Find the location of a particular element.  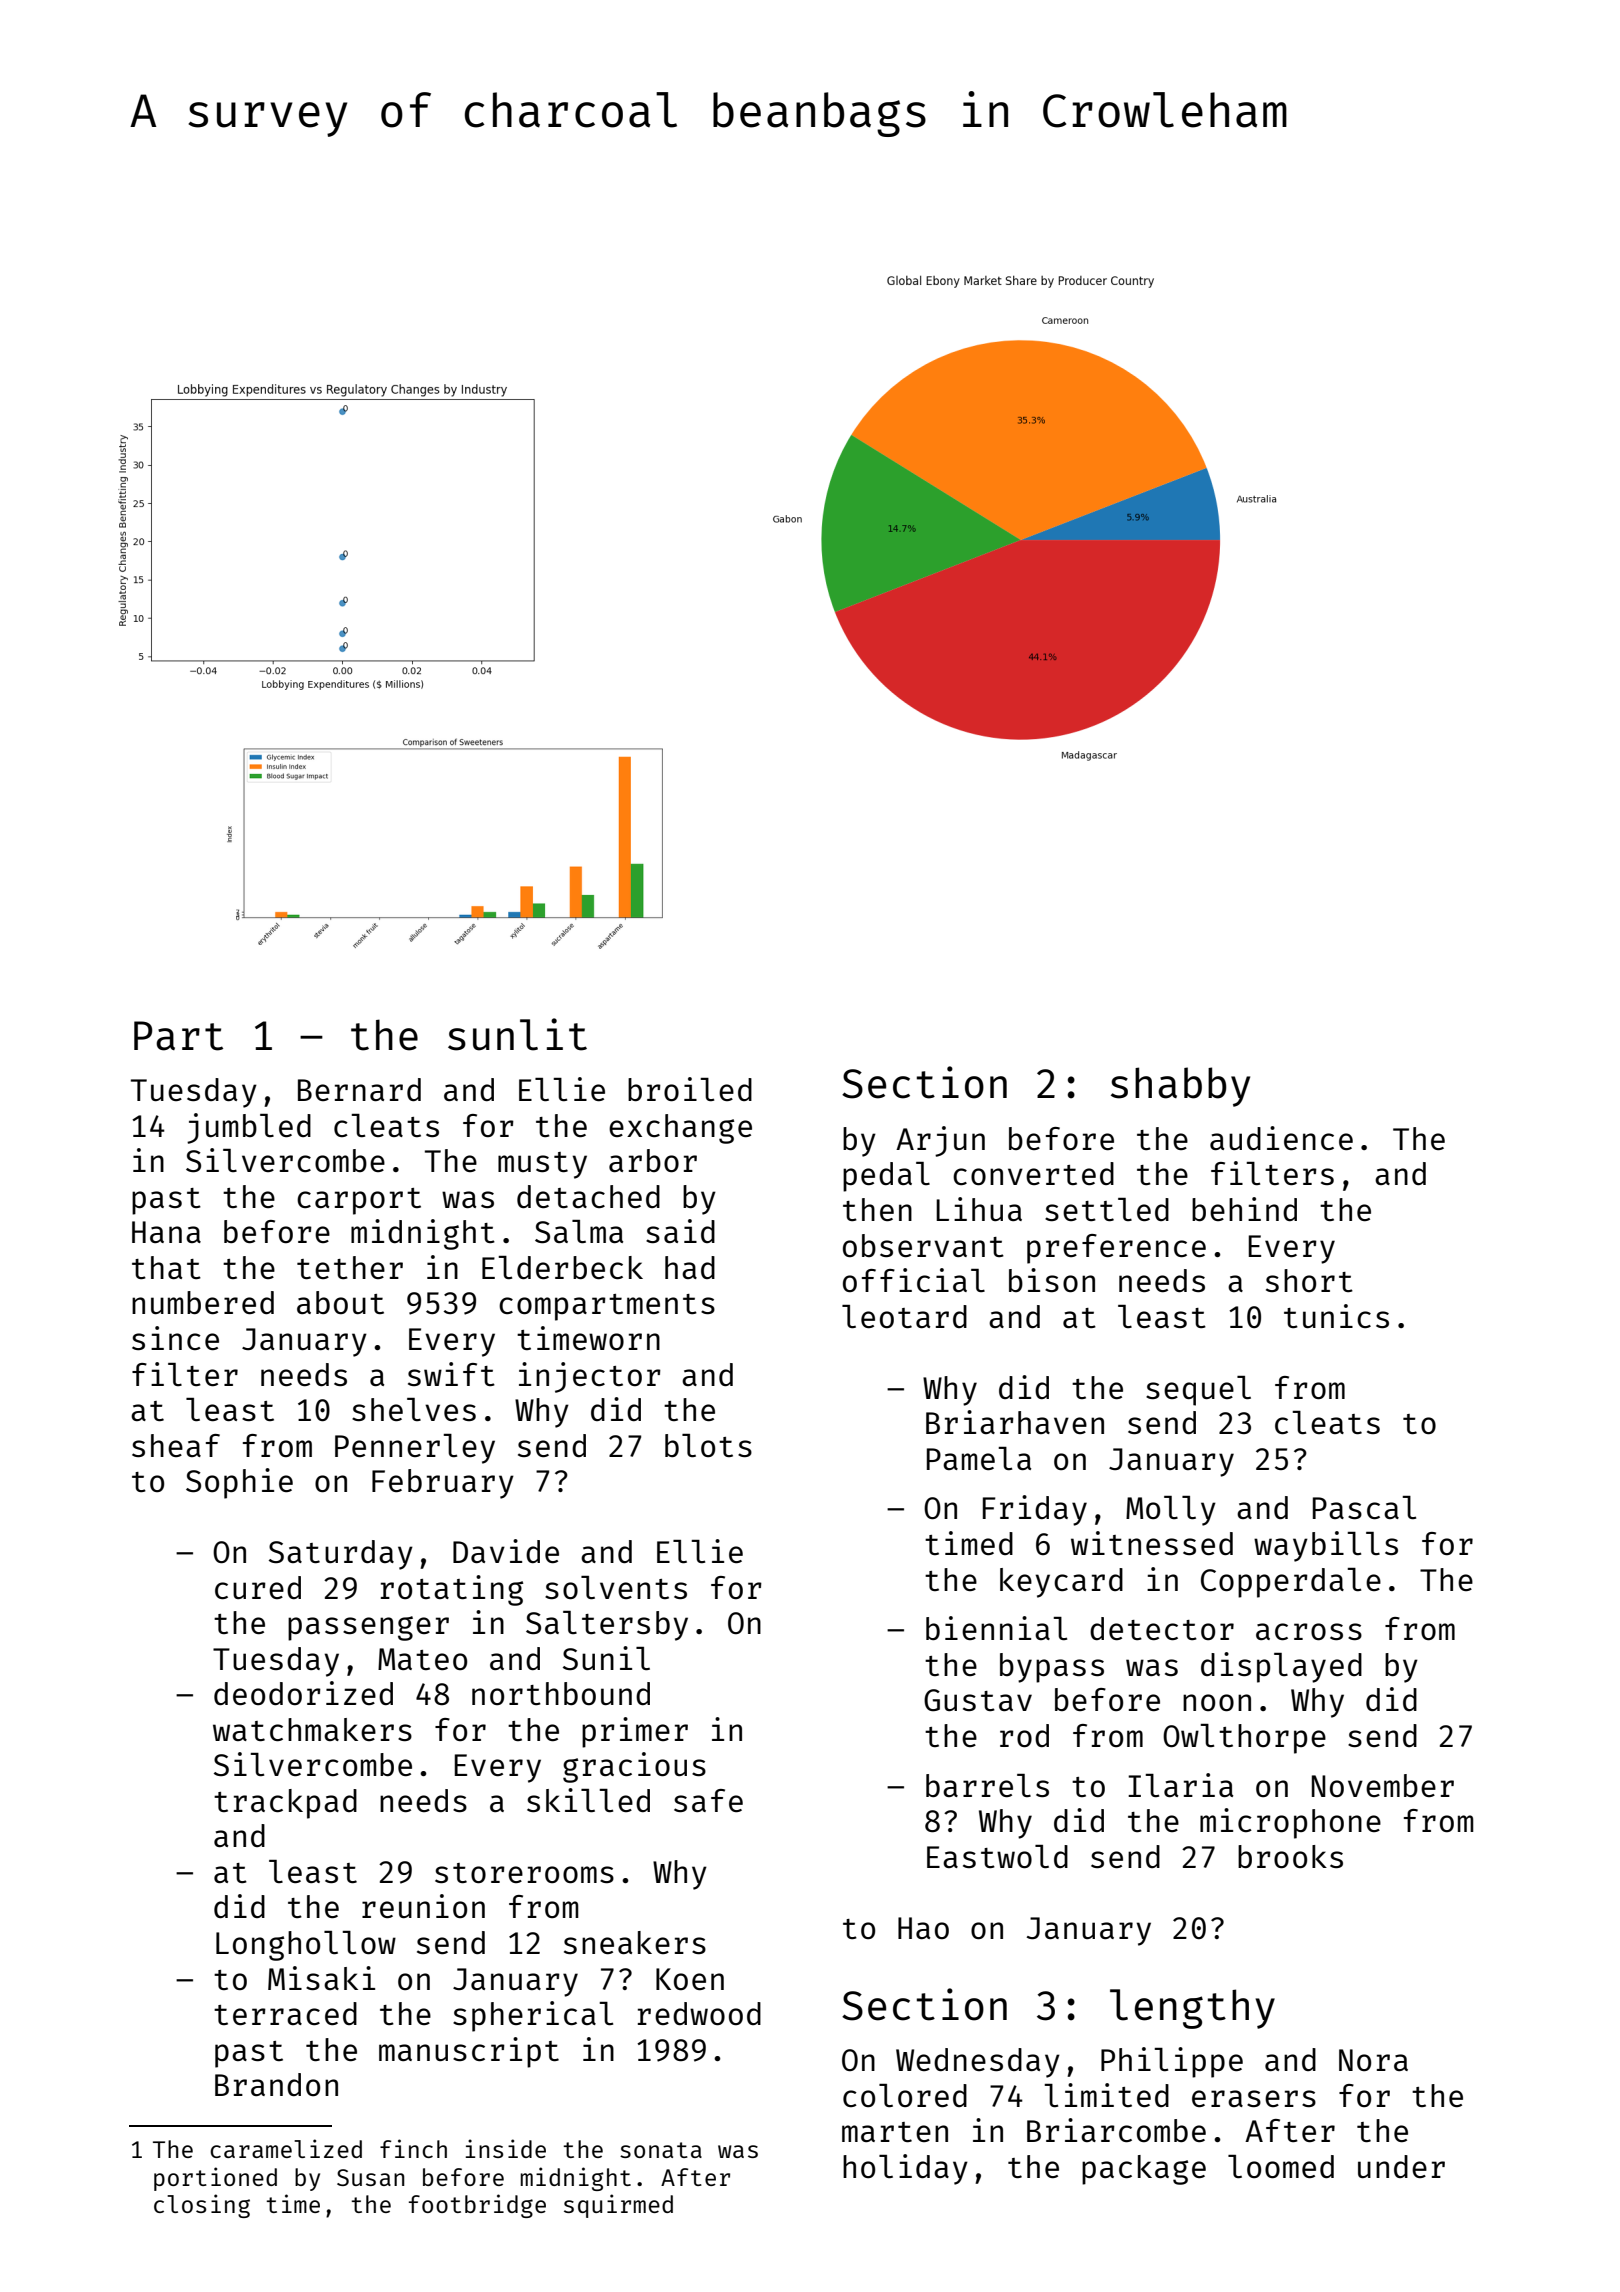

closing is located at coordinates (202, 2206).
